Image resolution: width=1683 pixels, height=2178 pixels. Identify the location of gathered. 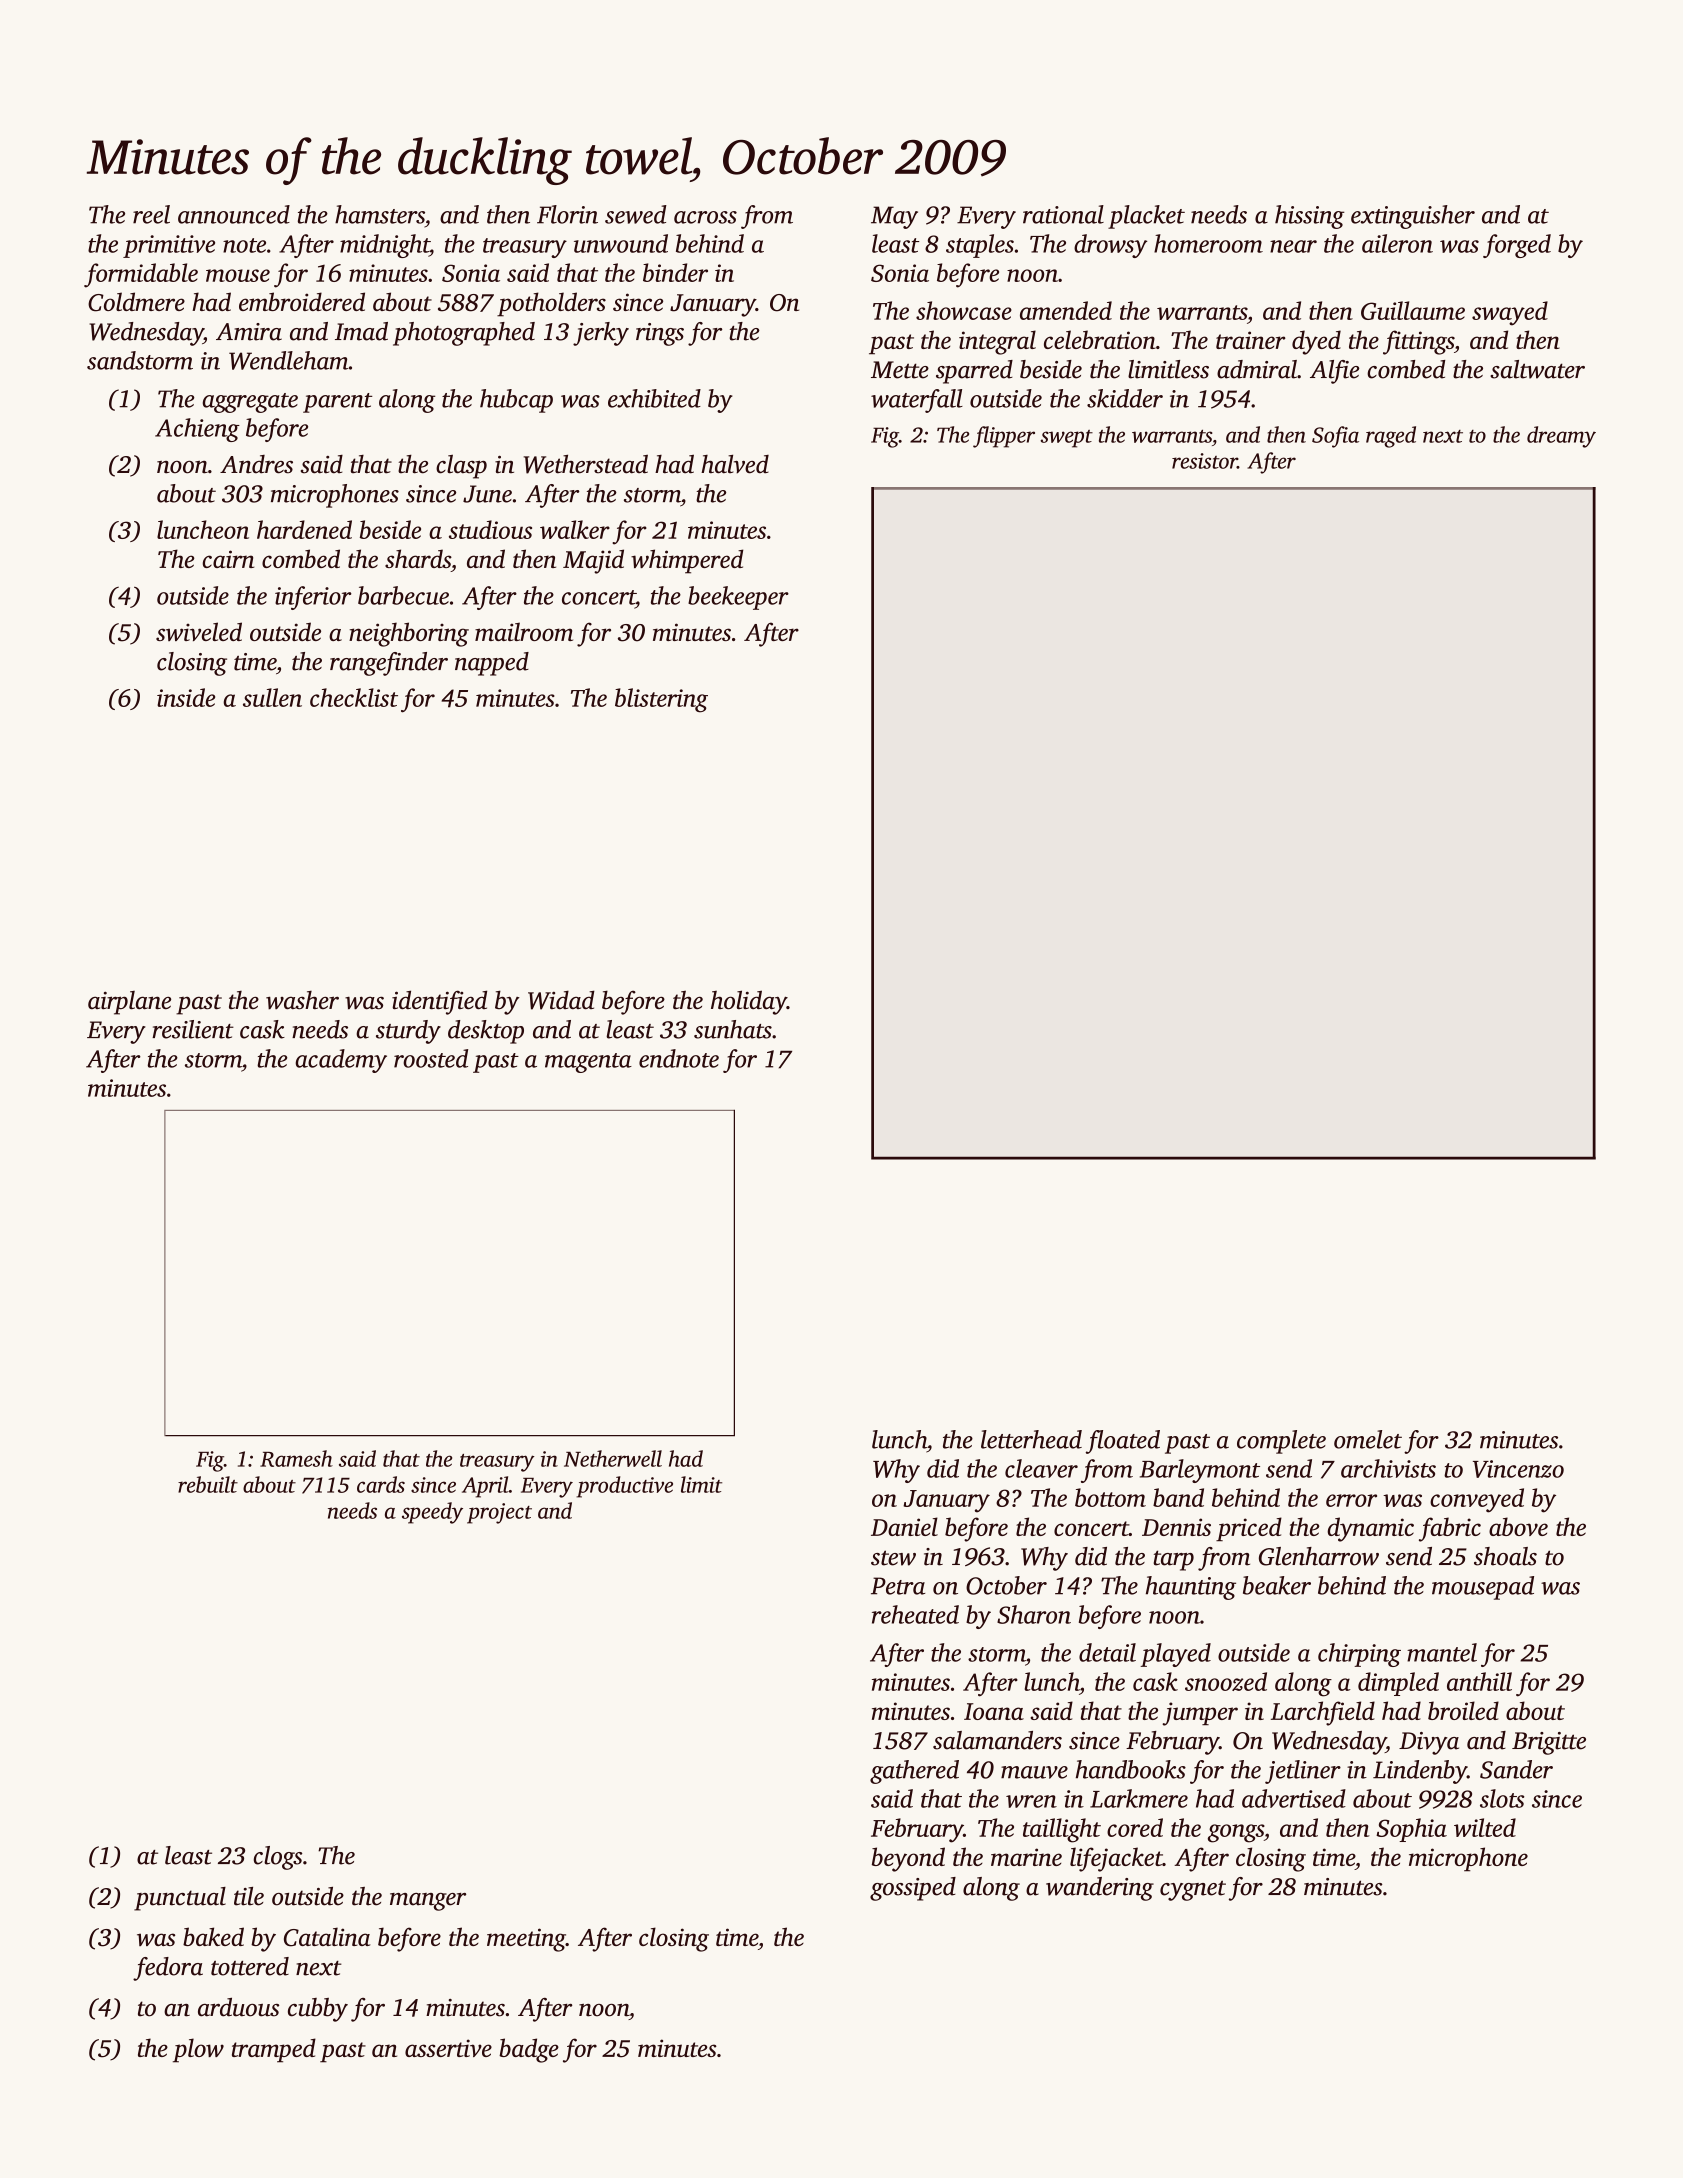
(914, 1772).
